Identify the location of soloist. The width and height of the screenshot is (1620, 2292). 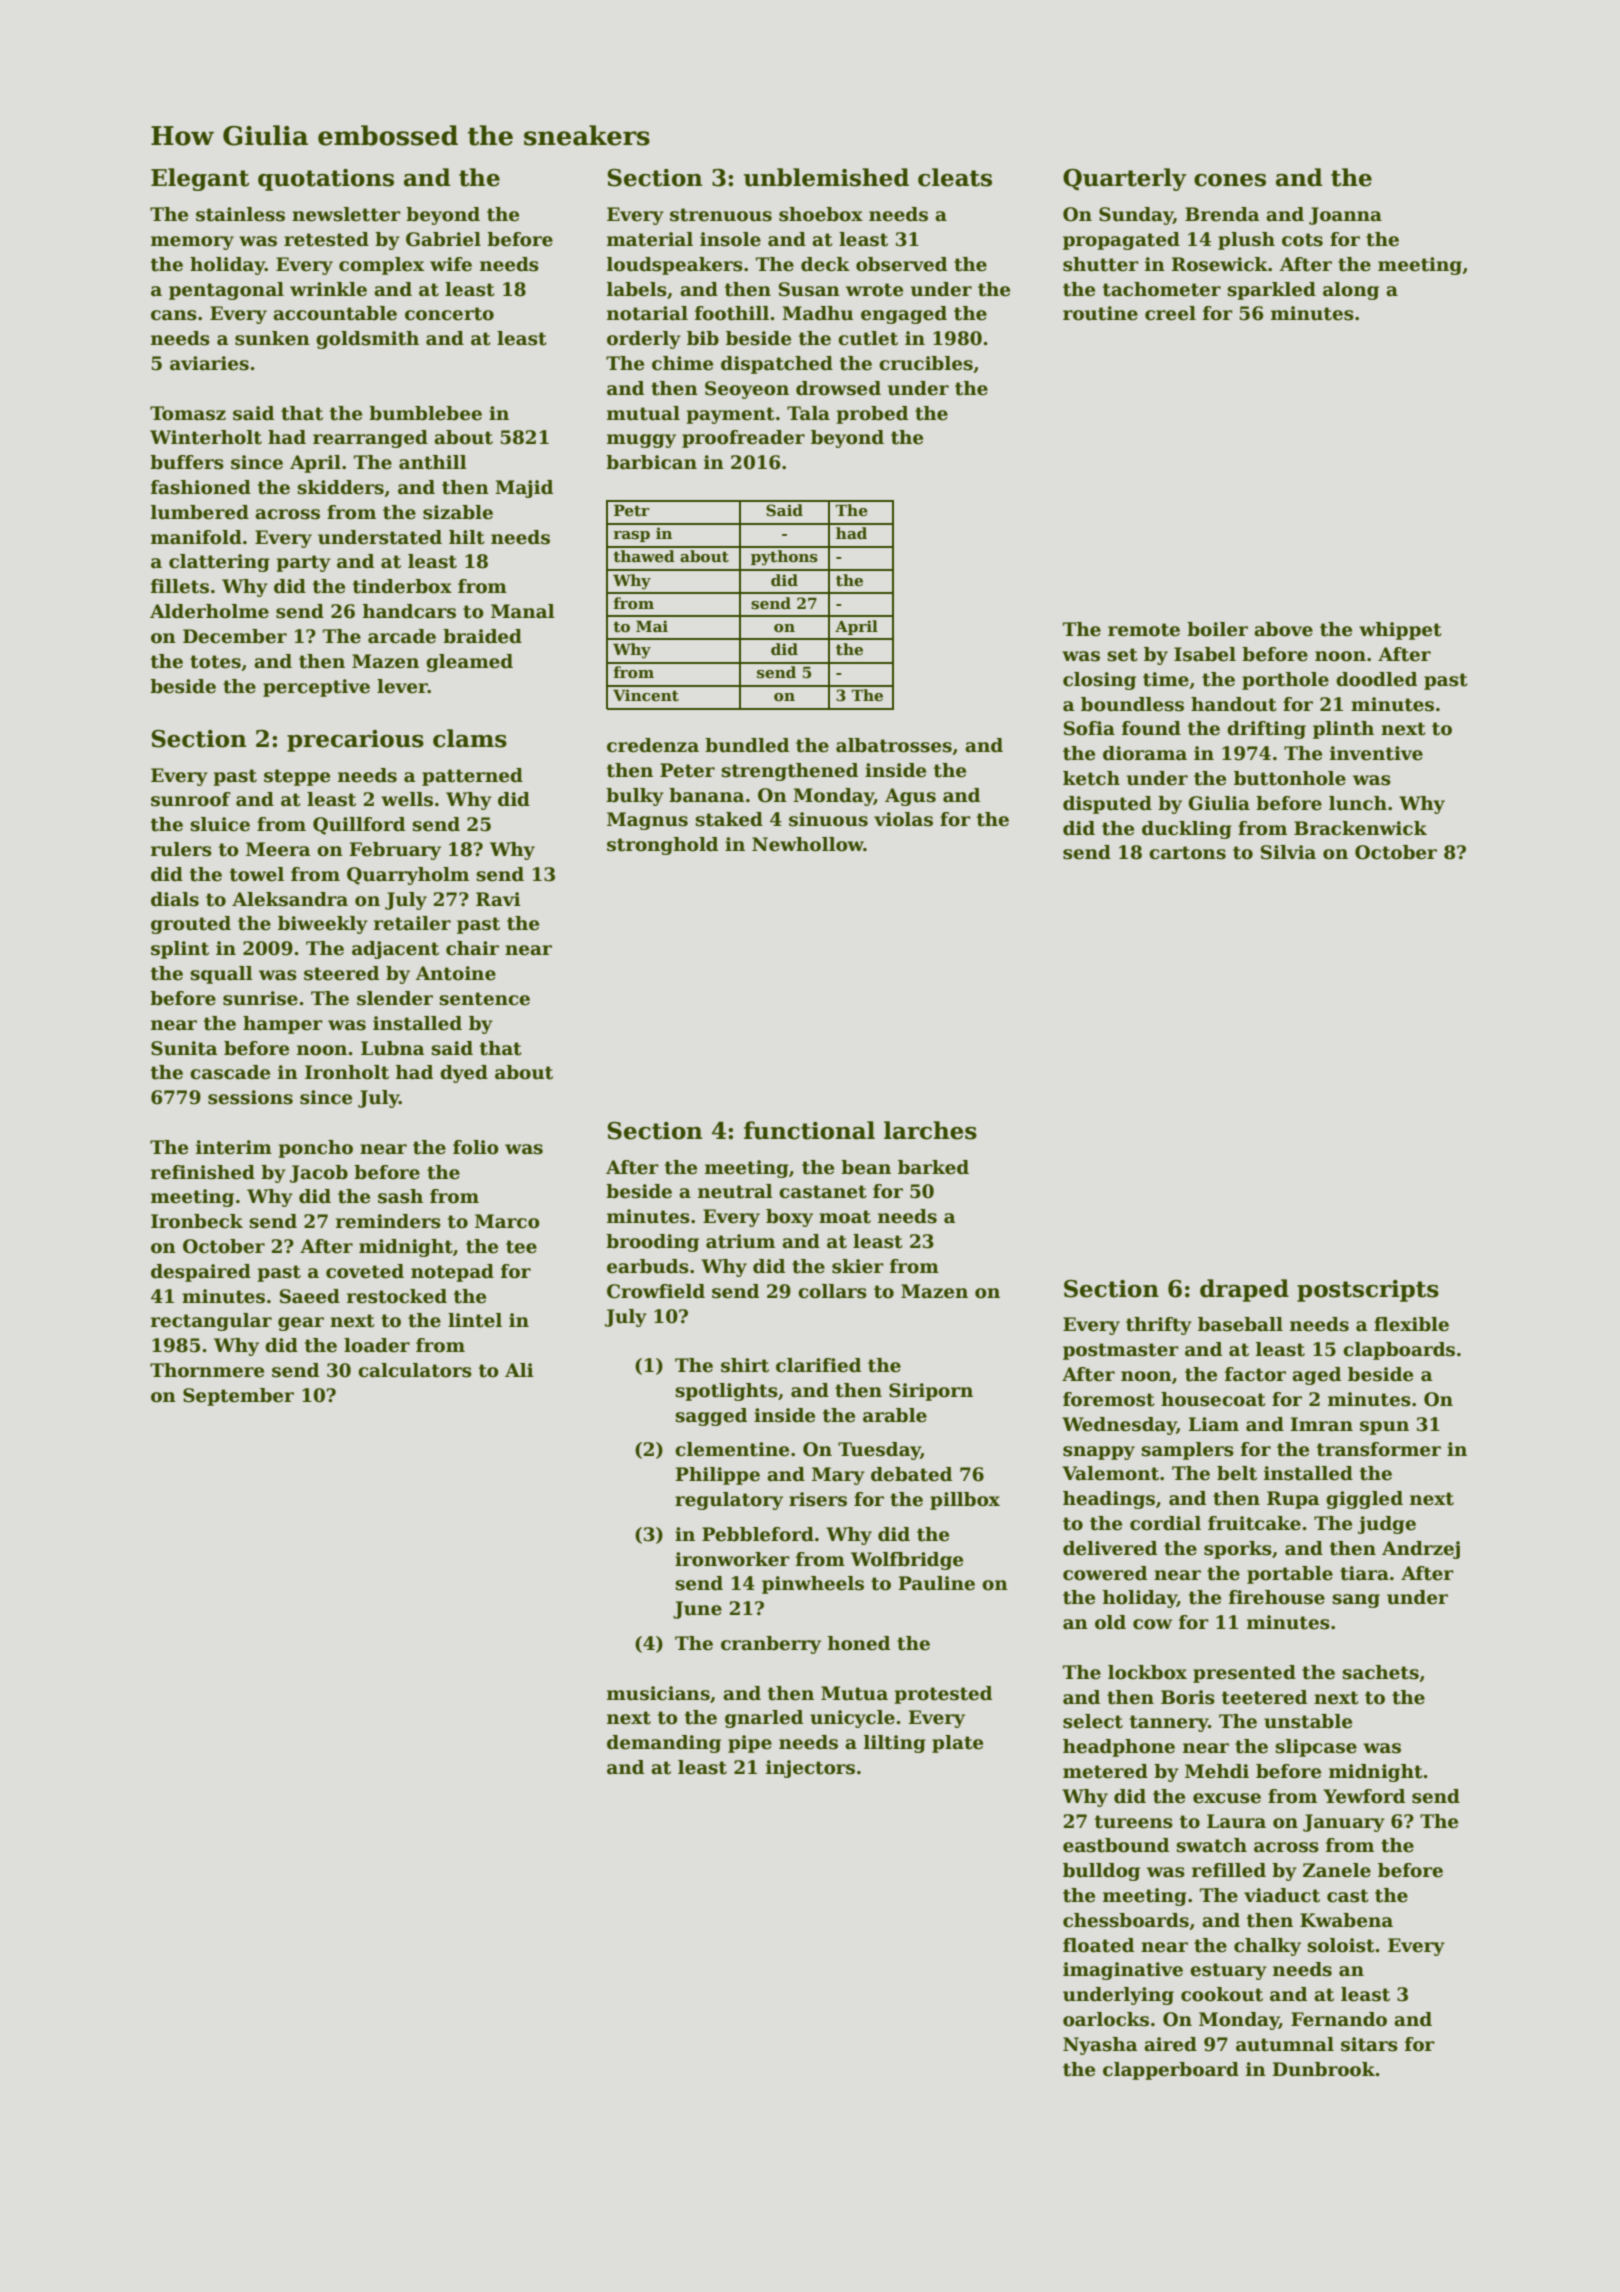
(1341, 1945).
